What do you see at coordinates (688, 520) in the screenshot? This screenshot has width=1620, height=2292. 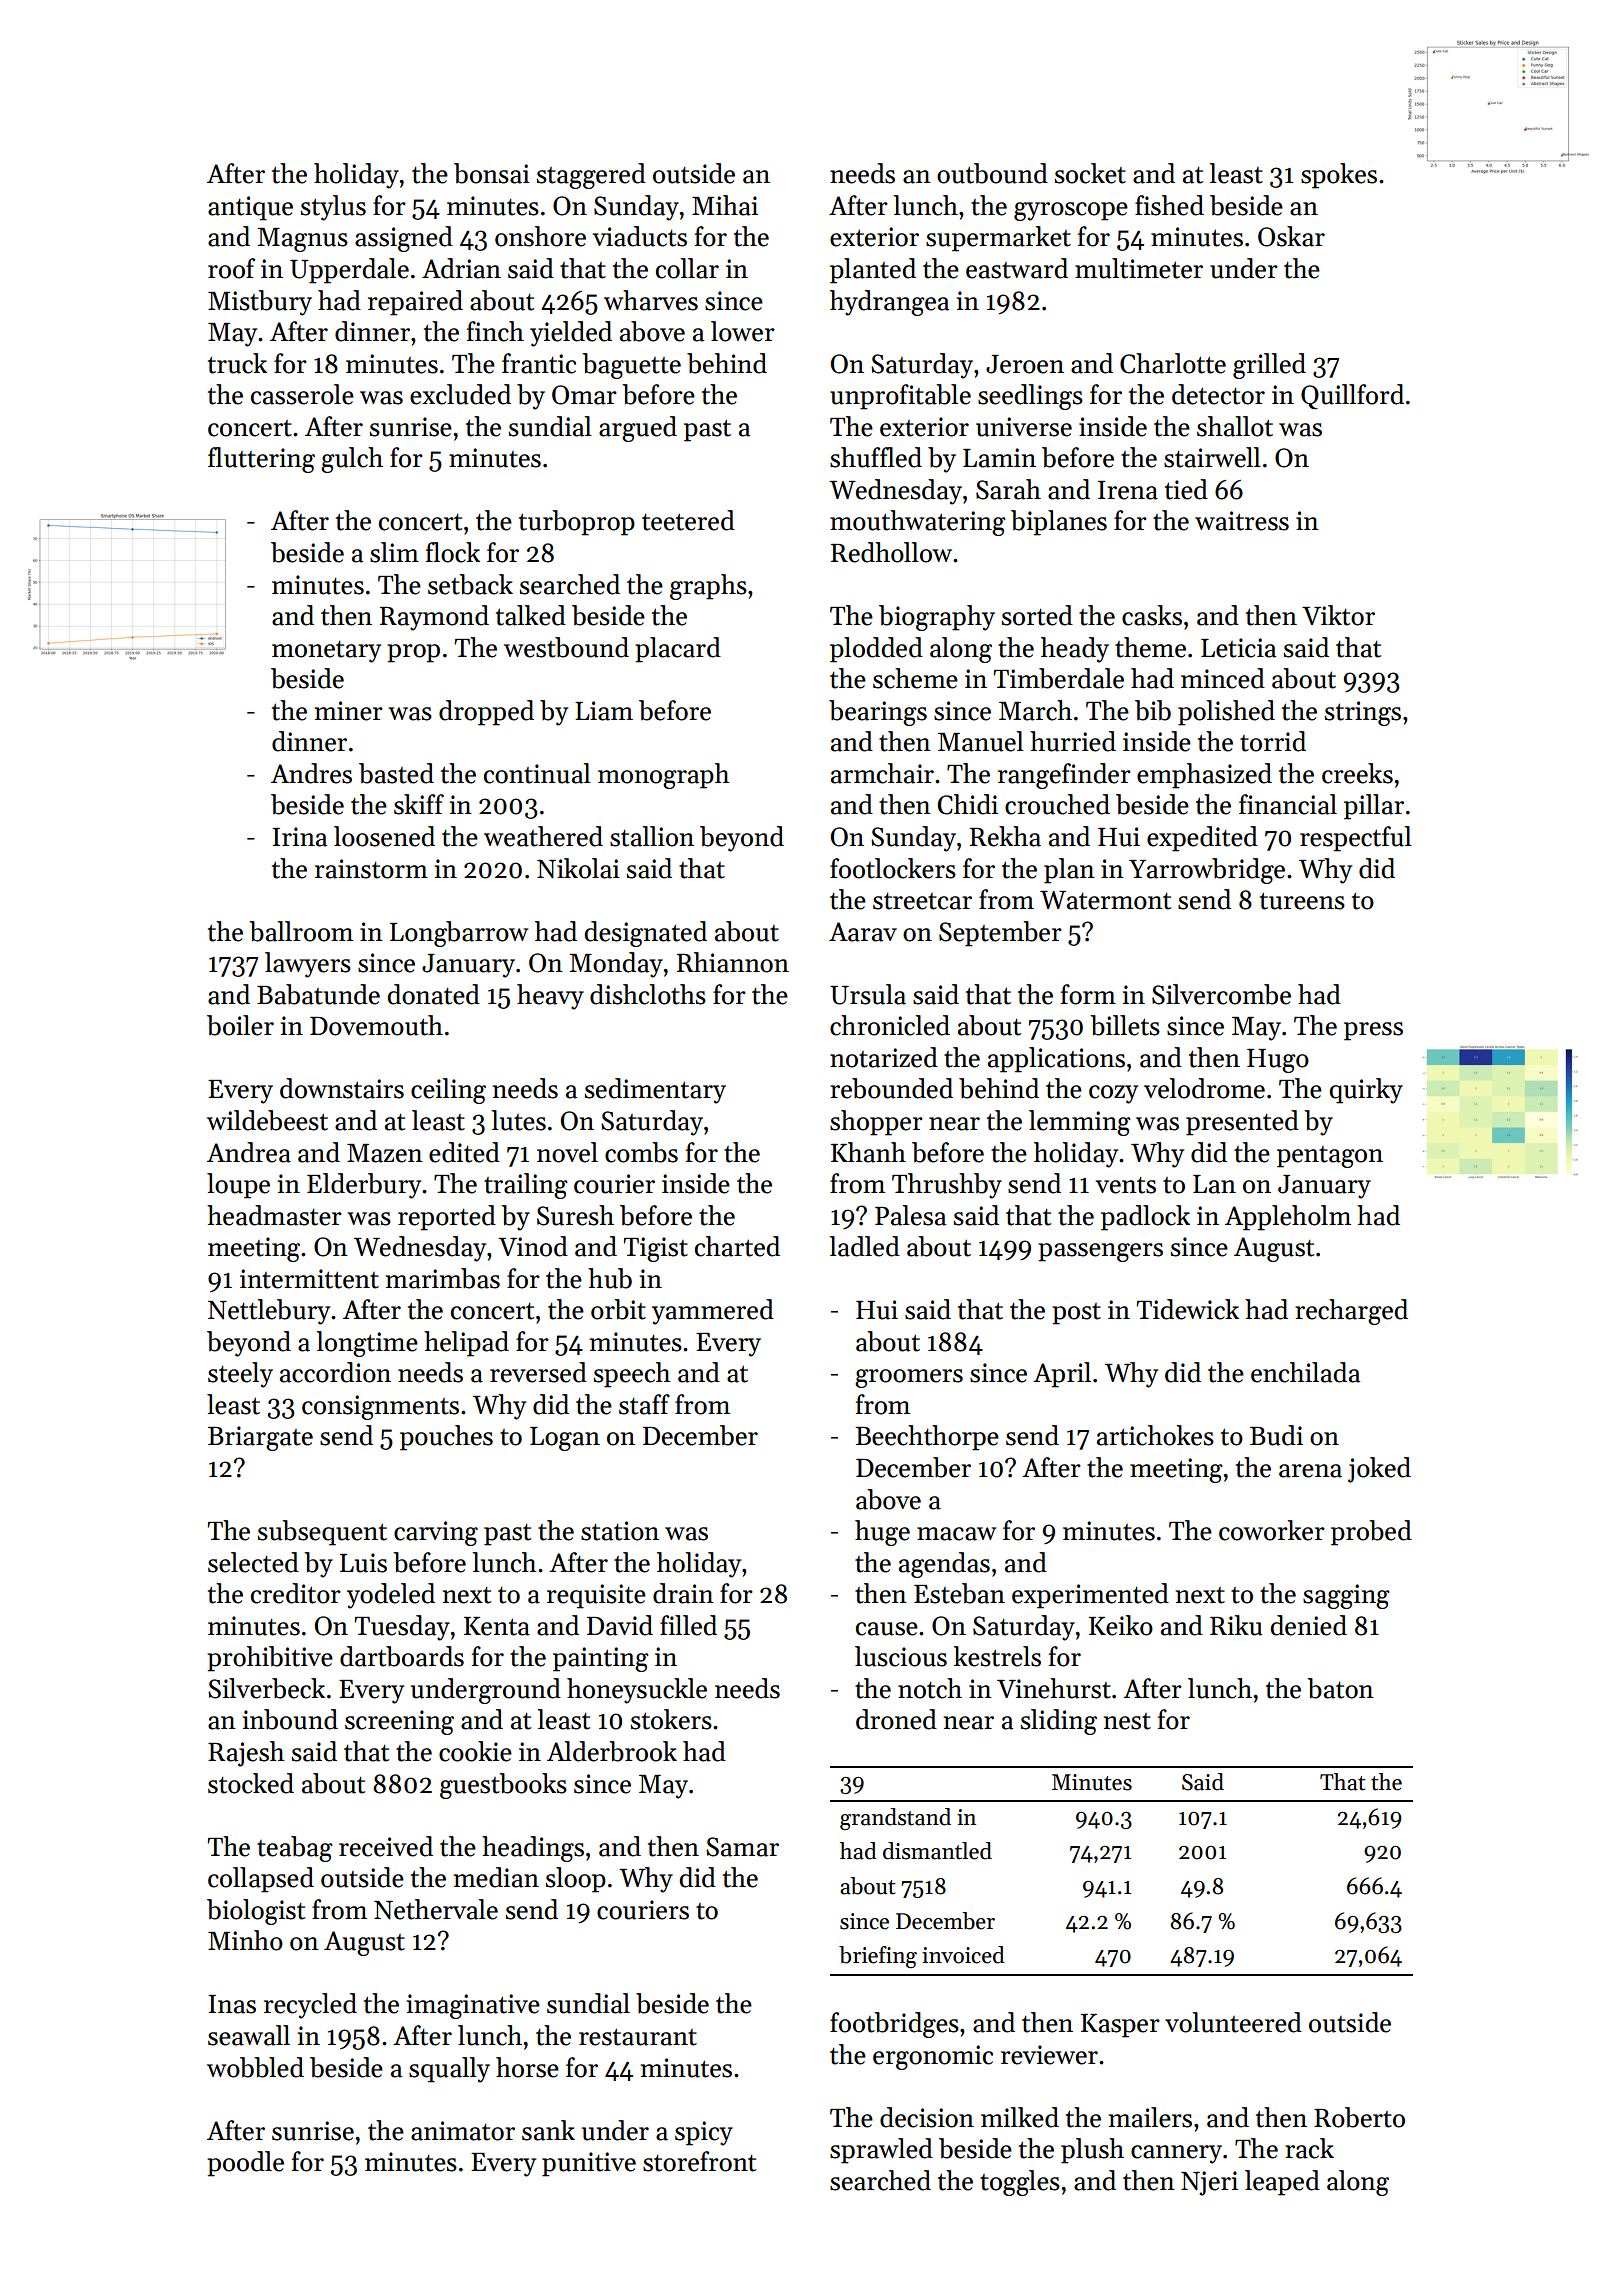 I see `teetered` at bounding box center [688, 520].
